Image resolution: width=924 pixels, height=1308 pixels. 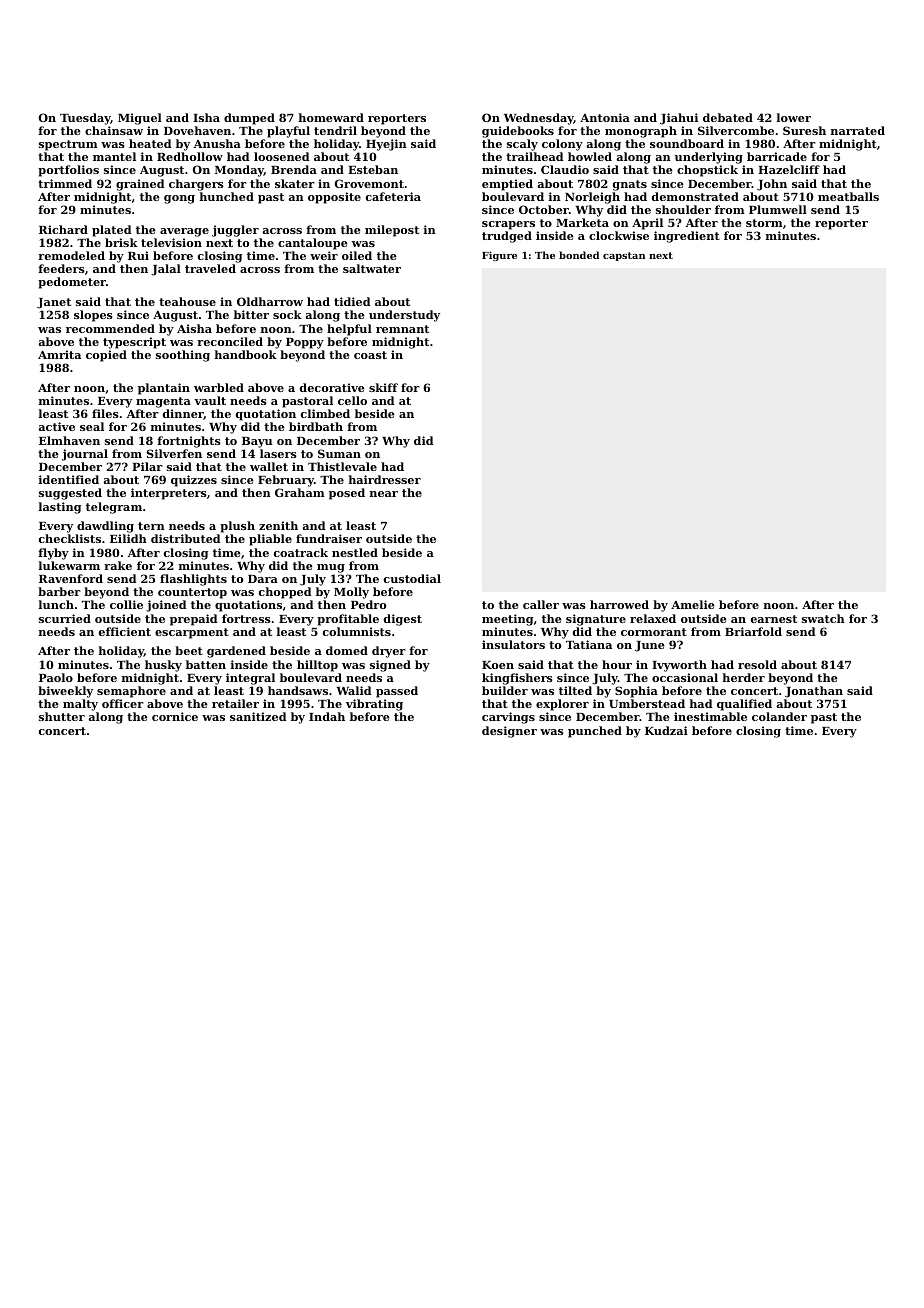 I want to click on checklists, so click(x=70, y=538).
